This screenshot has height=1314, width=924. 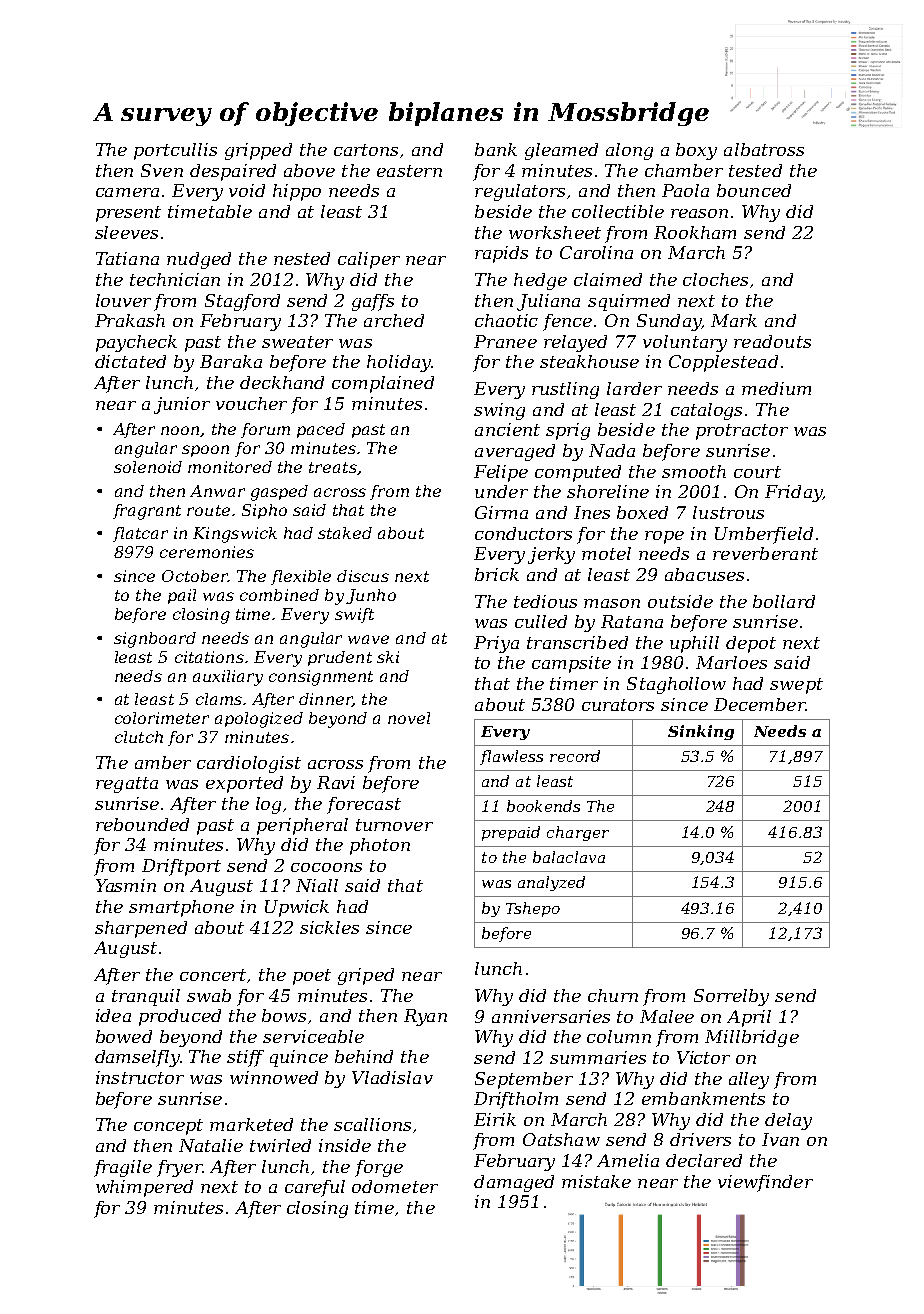 I want to click on Tshepo, so click(x=533, y=909).
